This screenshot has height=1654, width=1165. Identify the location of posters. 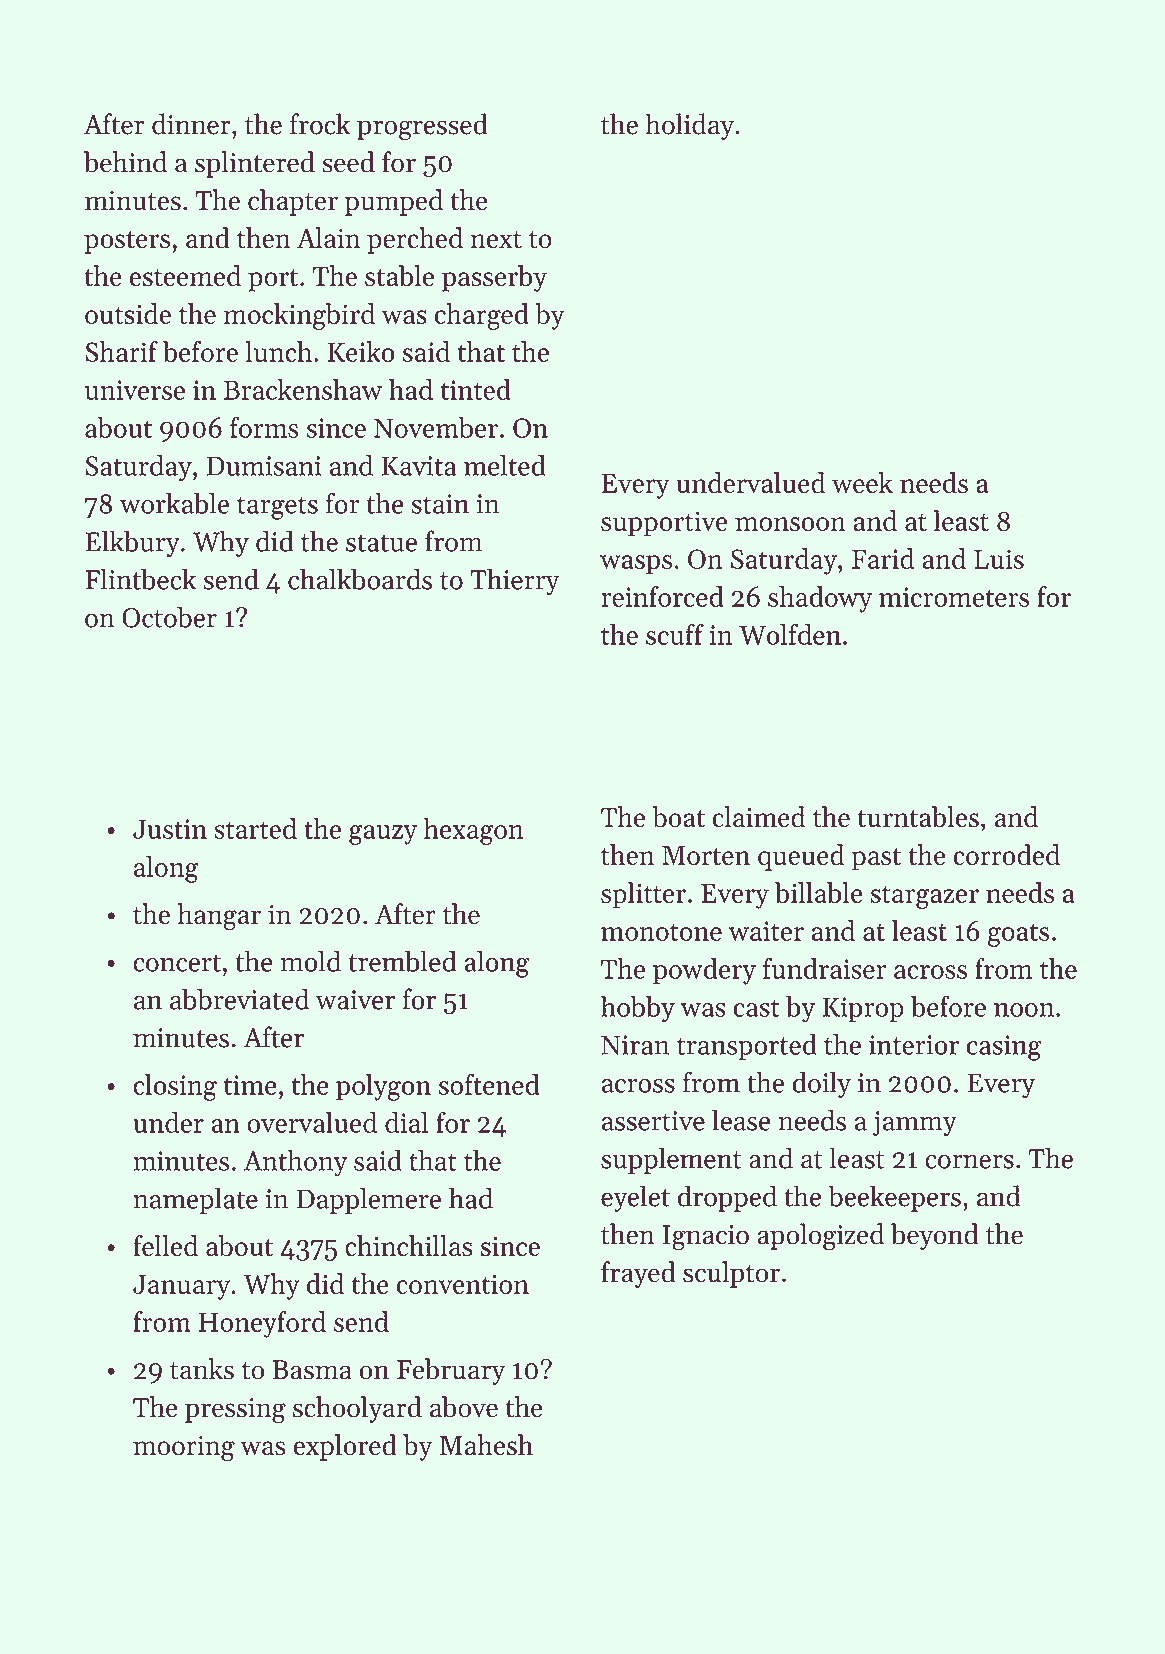
(127, 242).
